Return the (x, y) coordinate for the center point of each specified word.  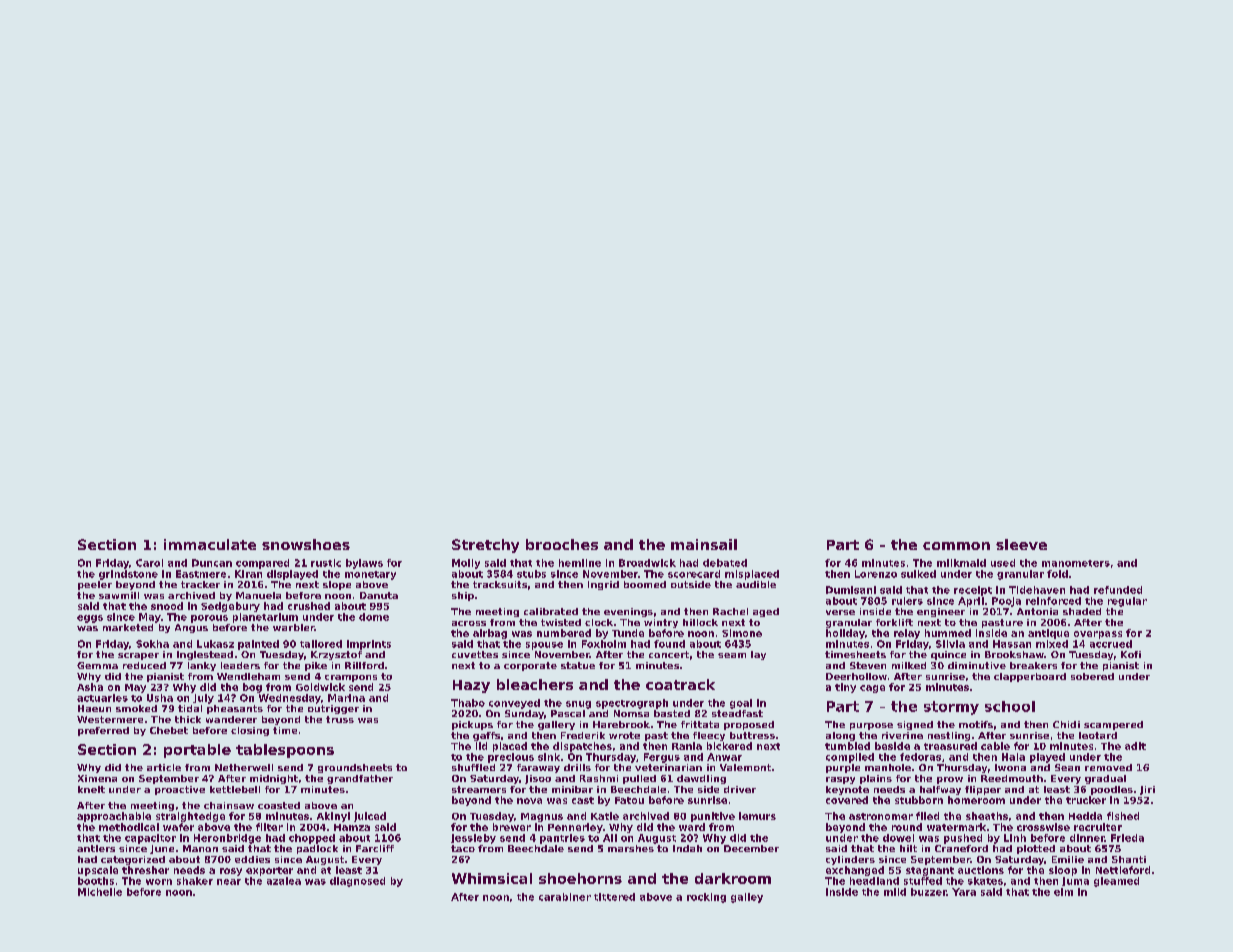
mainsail (704, 544)
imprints (369, 645)
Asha (90, 687)
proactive (180, 790)
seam (732, 655)
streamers (479, 789)
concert (669, 654)
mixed (1052, 644)
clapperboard (1030, 677)
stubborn (919, 800)
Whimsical (492, 878)
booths (96, 881)
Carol (149, 563)
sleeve (1021, 544)
